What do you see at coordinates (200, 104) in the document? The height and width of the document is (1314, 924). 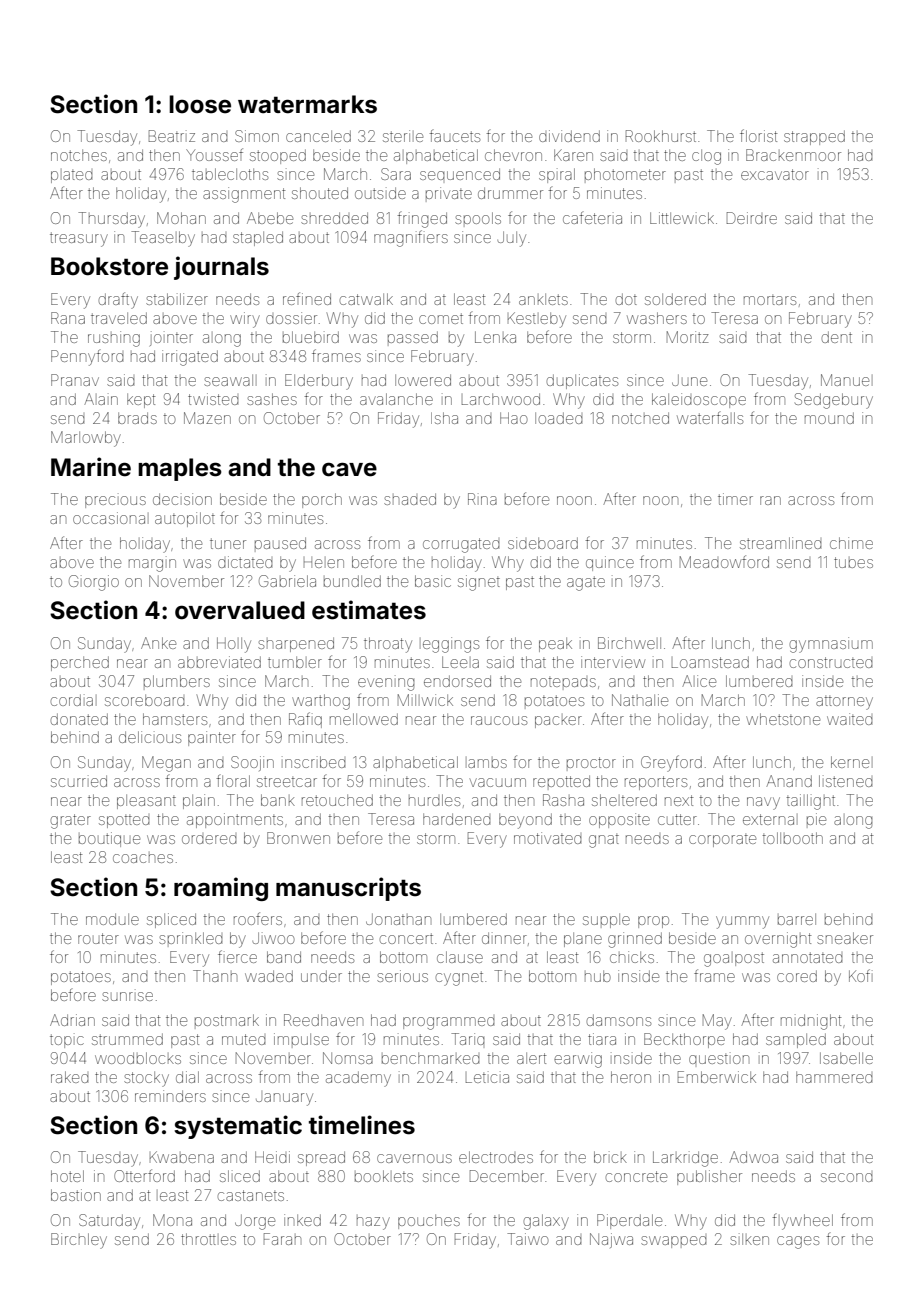 I see `loose` at bounding box center [200, 104].
